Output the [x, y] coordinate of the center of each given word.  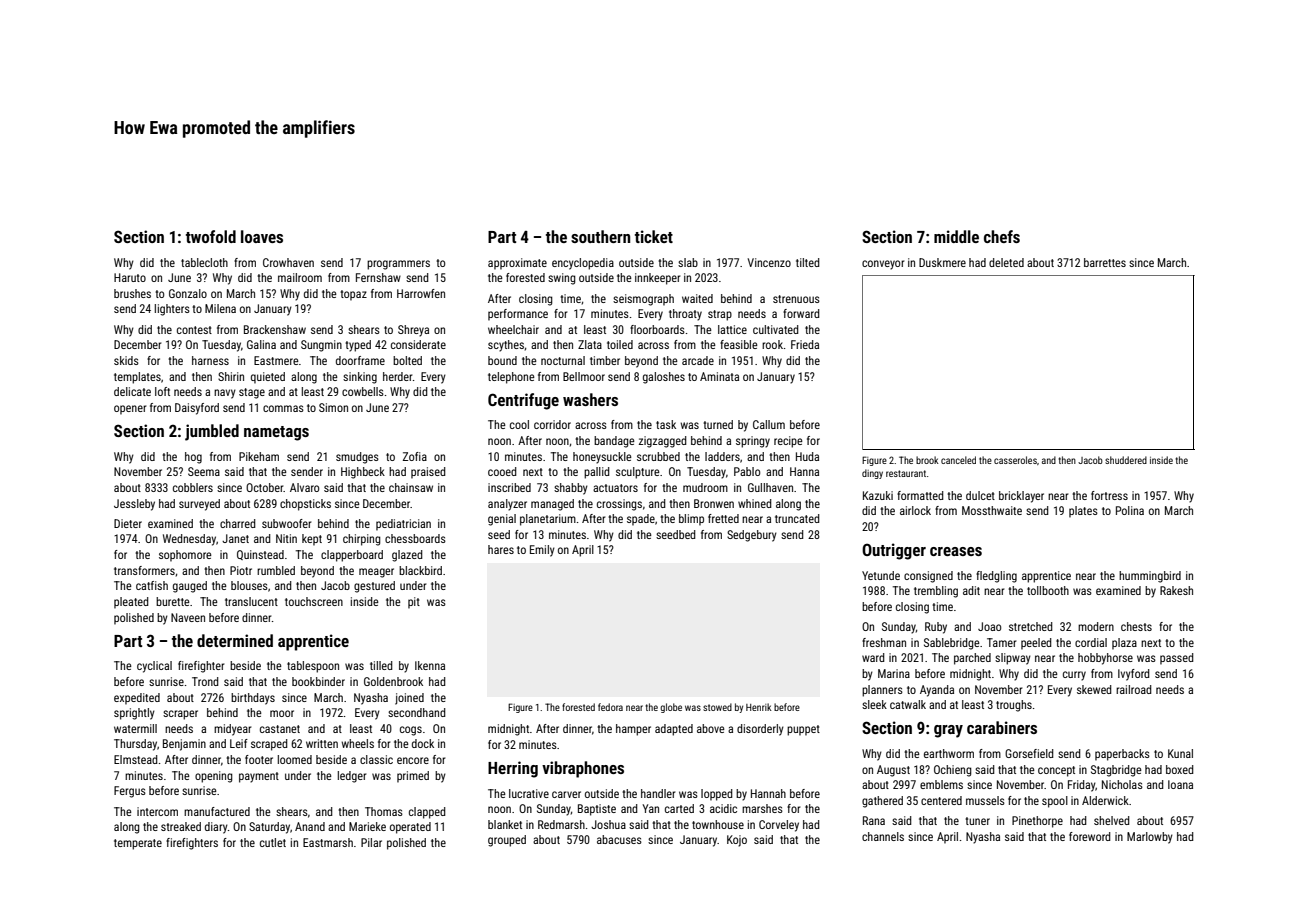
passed [1177, 659]
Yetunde [881, 575]
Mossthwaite [992, 510]
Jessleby [134, 505]
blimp [691, 520]
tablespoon [313, 667]
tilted [808, 262]
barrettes [1105, 262]
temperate [138, 844]
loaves [262, 236]
